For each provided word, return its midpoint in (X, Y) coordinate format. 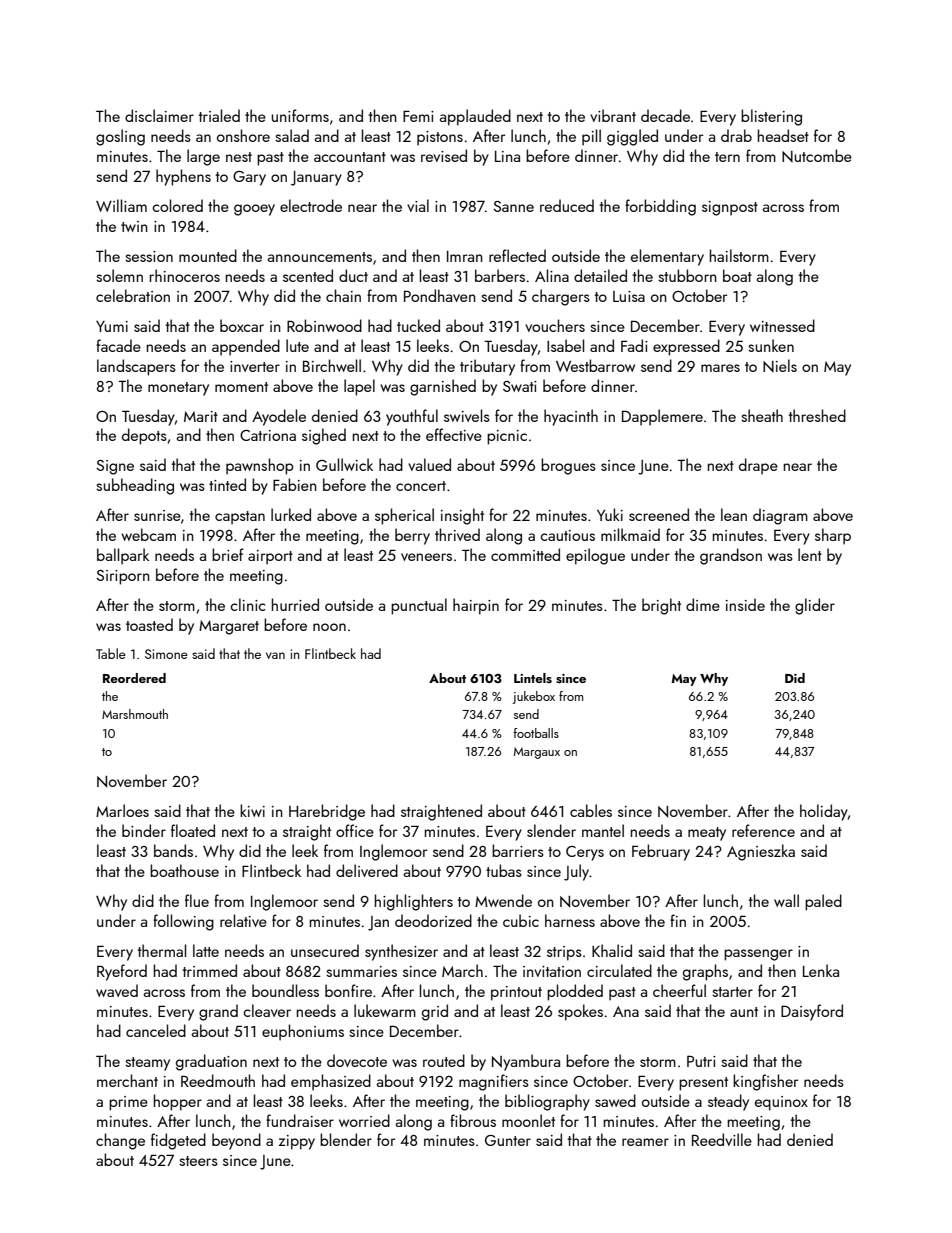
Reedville (722, 1139)
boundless (285, 990)
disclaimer (159, 115)
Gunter (508, 1140)
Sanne (513, 206)
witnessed (782, 325)
